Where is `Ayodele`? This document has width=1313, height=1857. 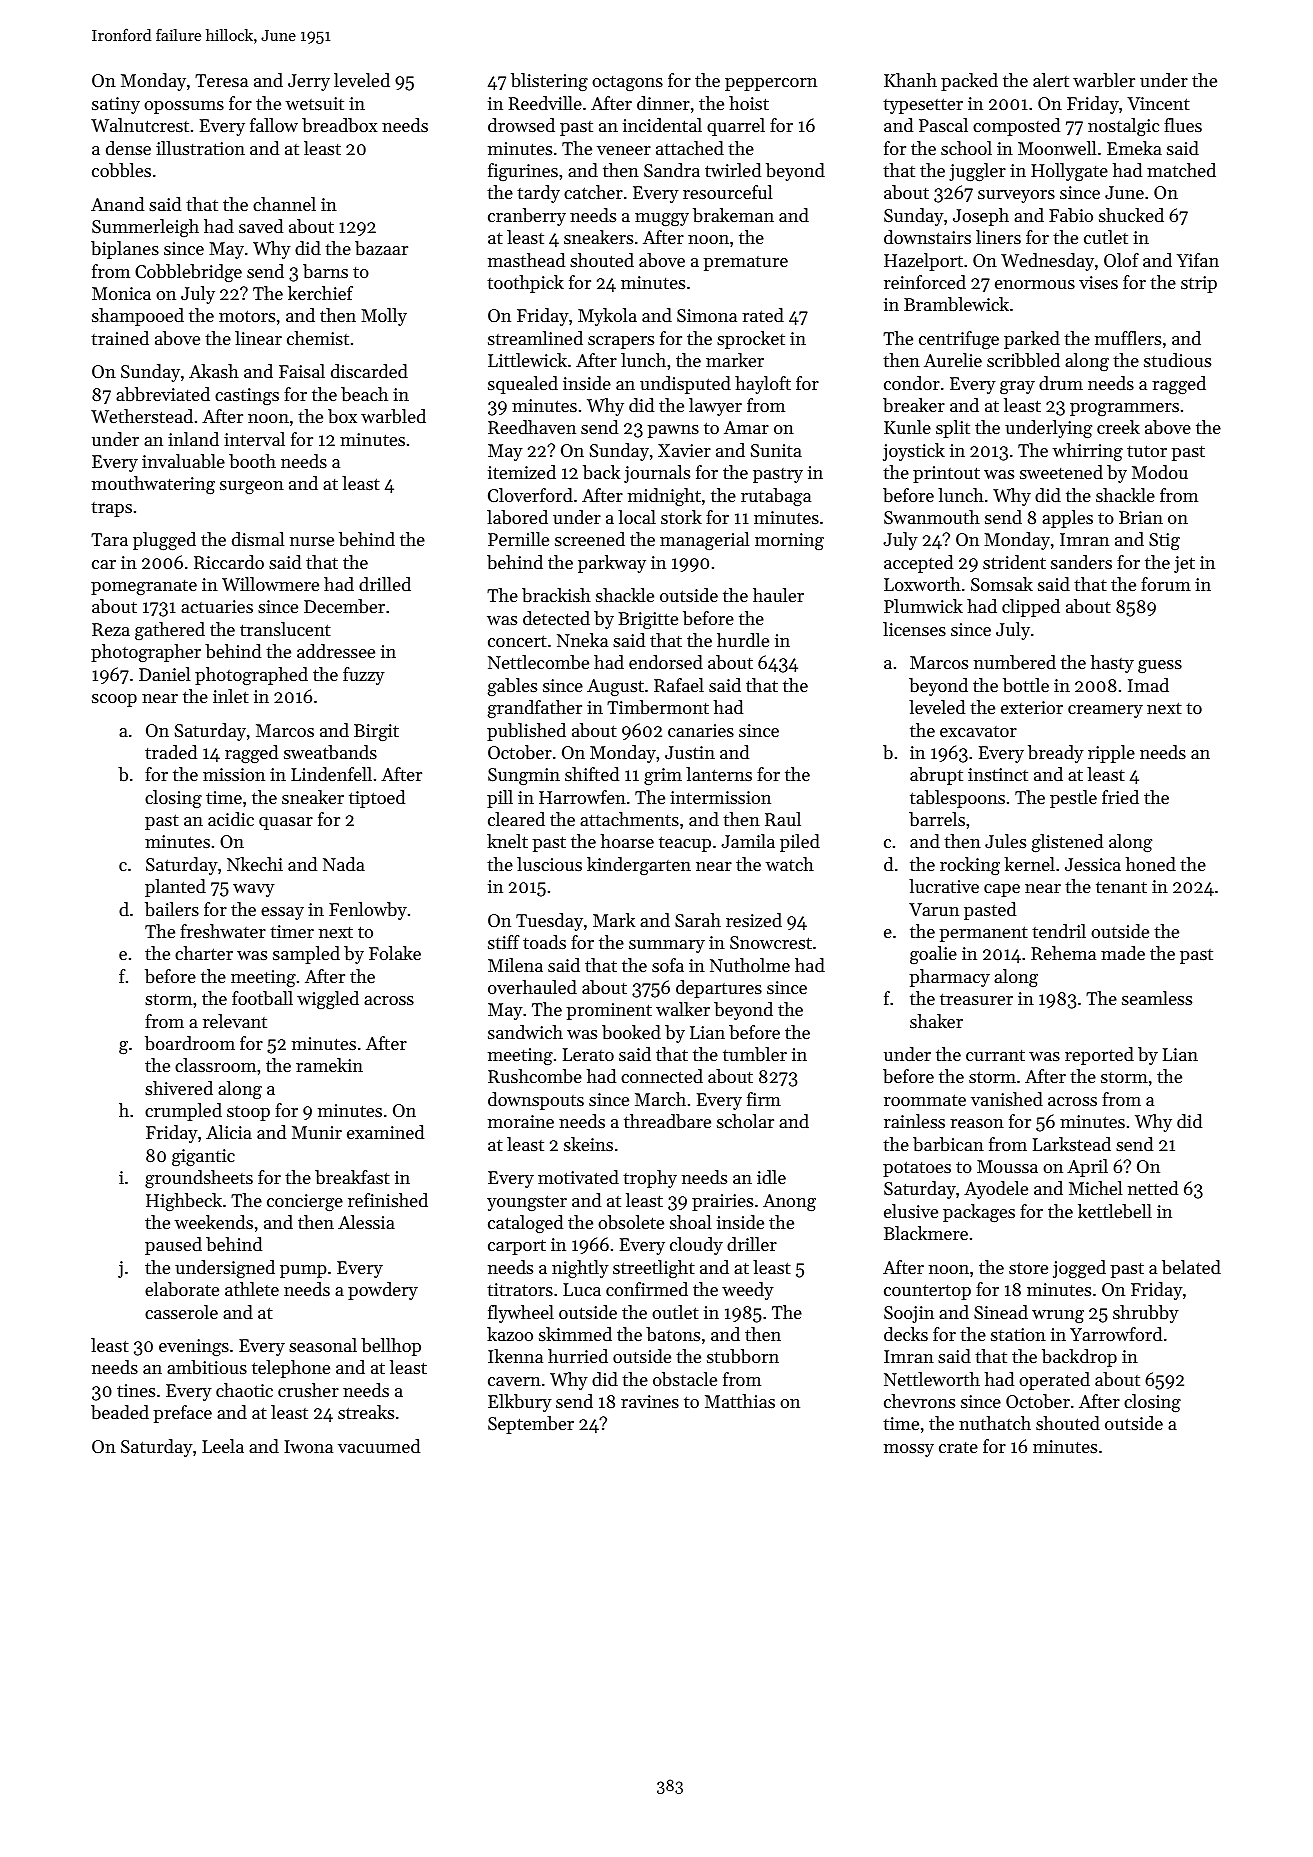 Ayodele is located at coordinates (996, 1190).
